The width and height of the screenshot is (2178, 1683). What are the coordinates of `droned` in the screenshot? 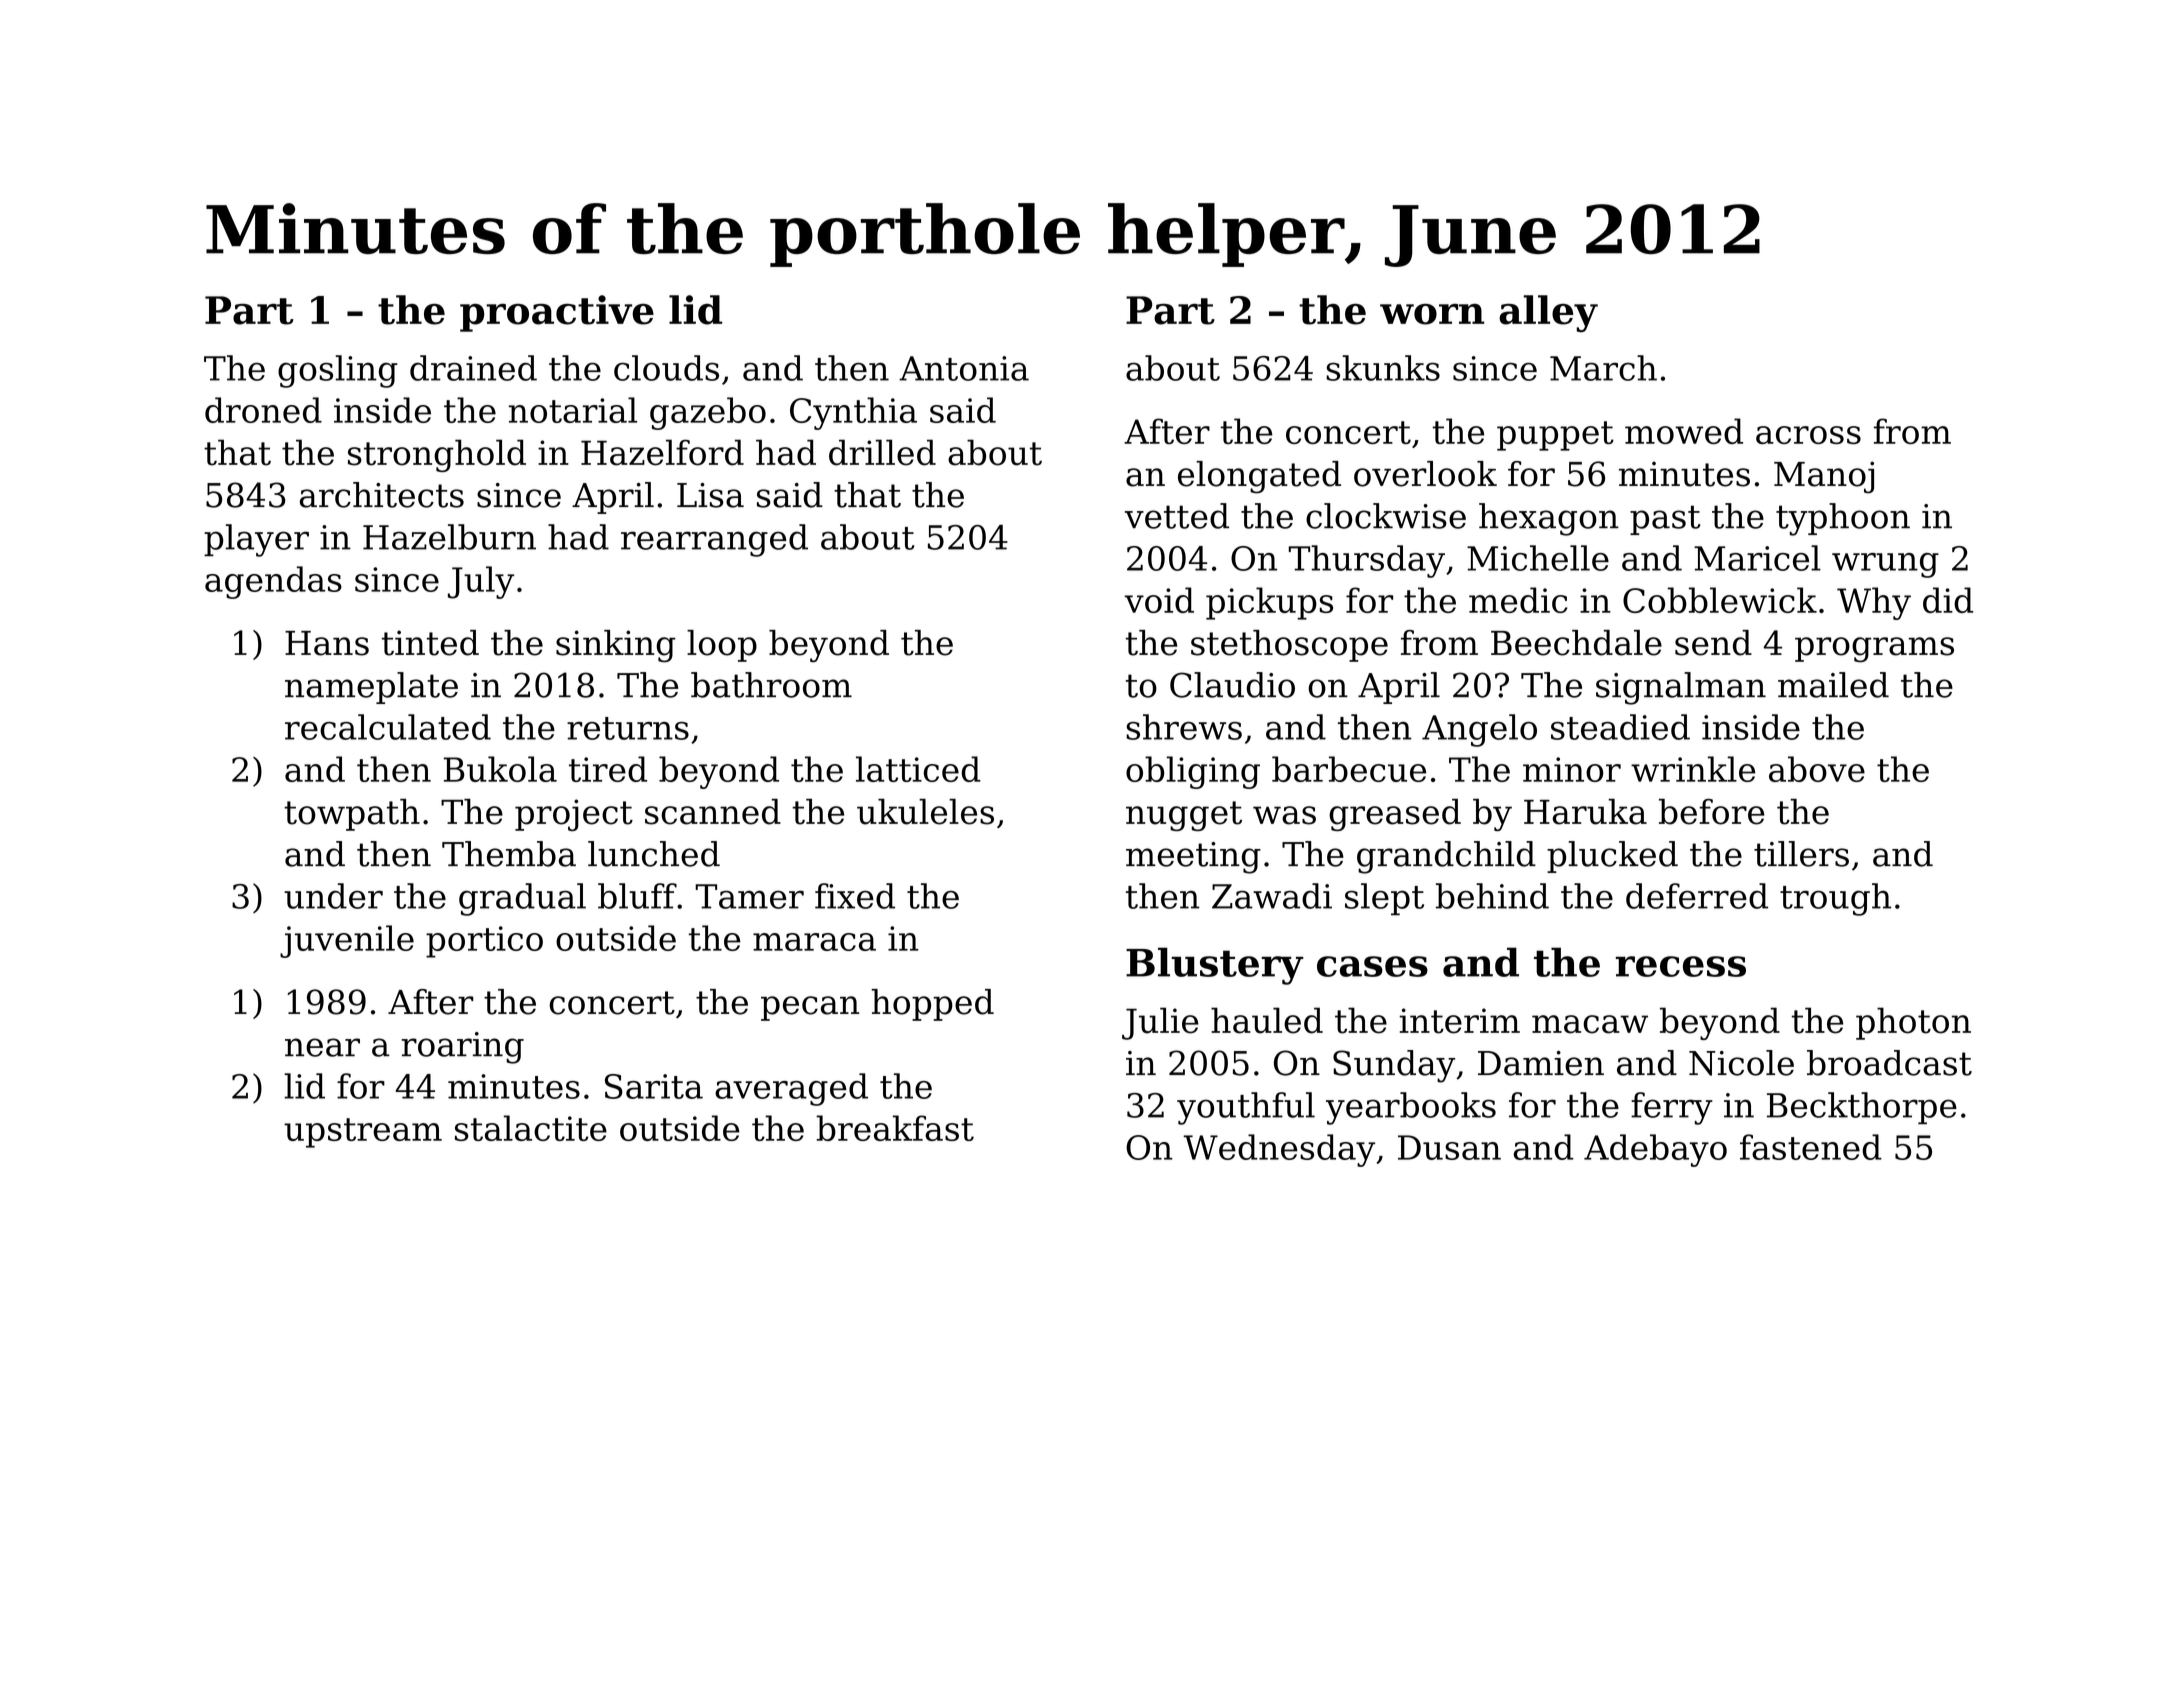 It's located at (263, 410).
